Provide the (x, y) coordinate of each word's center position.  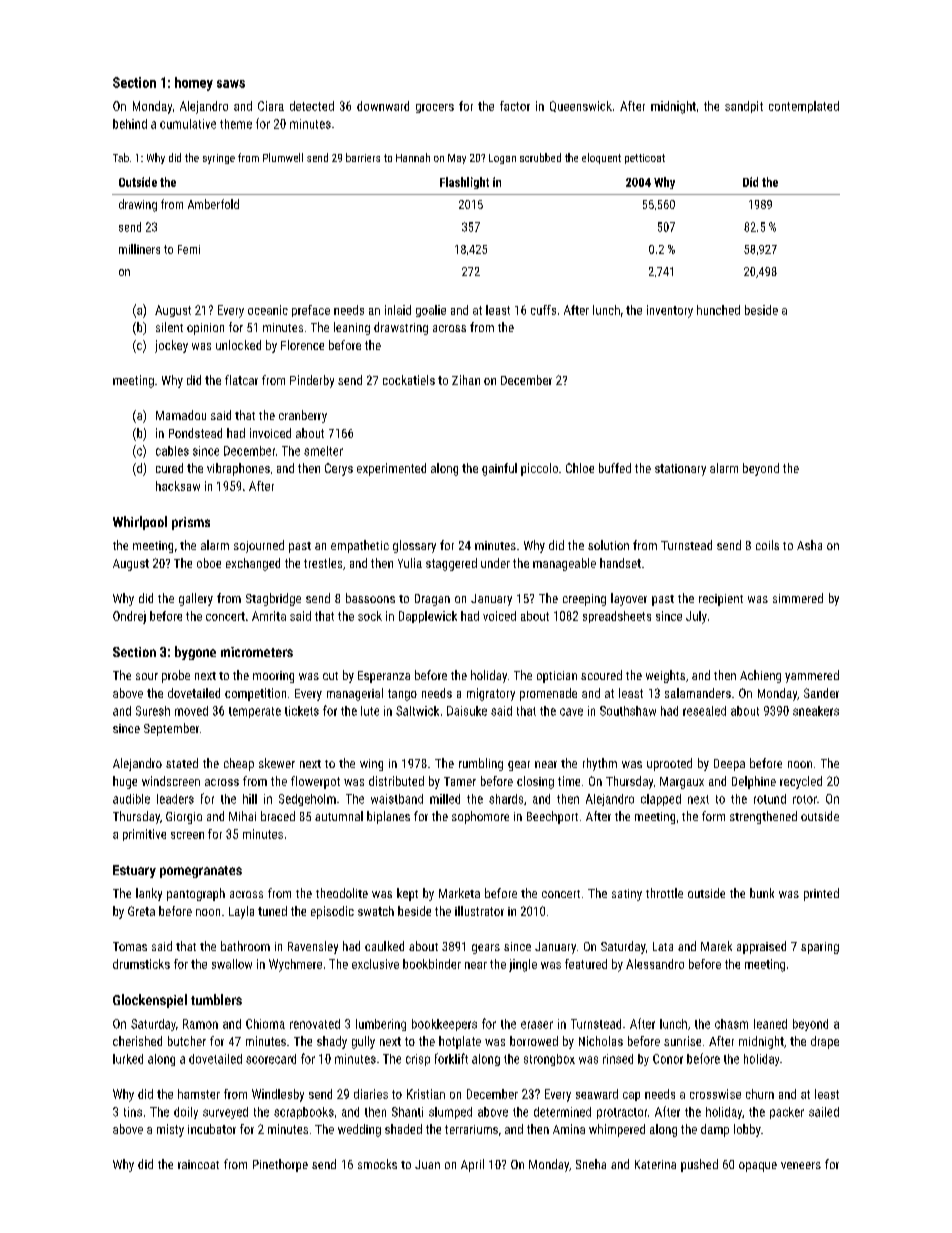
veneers (801, 1165)
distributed (396, 781)
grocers (435, 108)
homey (194, 84)
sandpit (744, 107)
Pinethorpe (280, 1165)
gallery (196, 599)
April (472, 1165)
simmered (798, 598)
